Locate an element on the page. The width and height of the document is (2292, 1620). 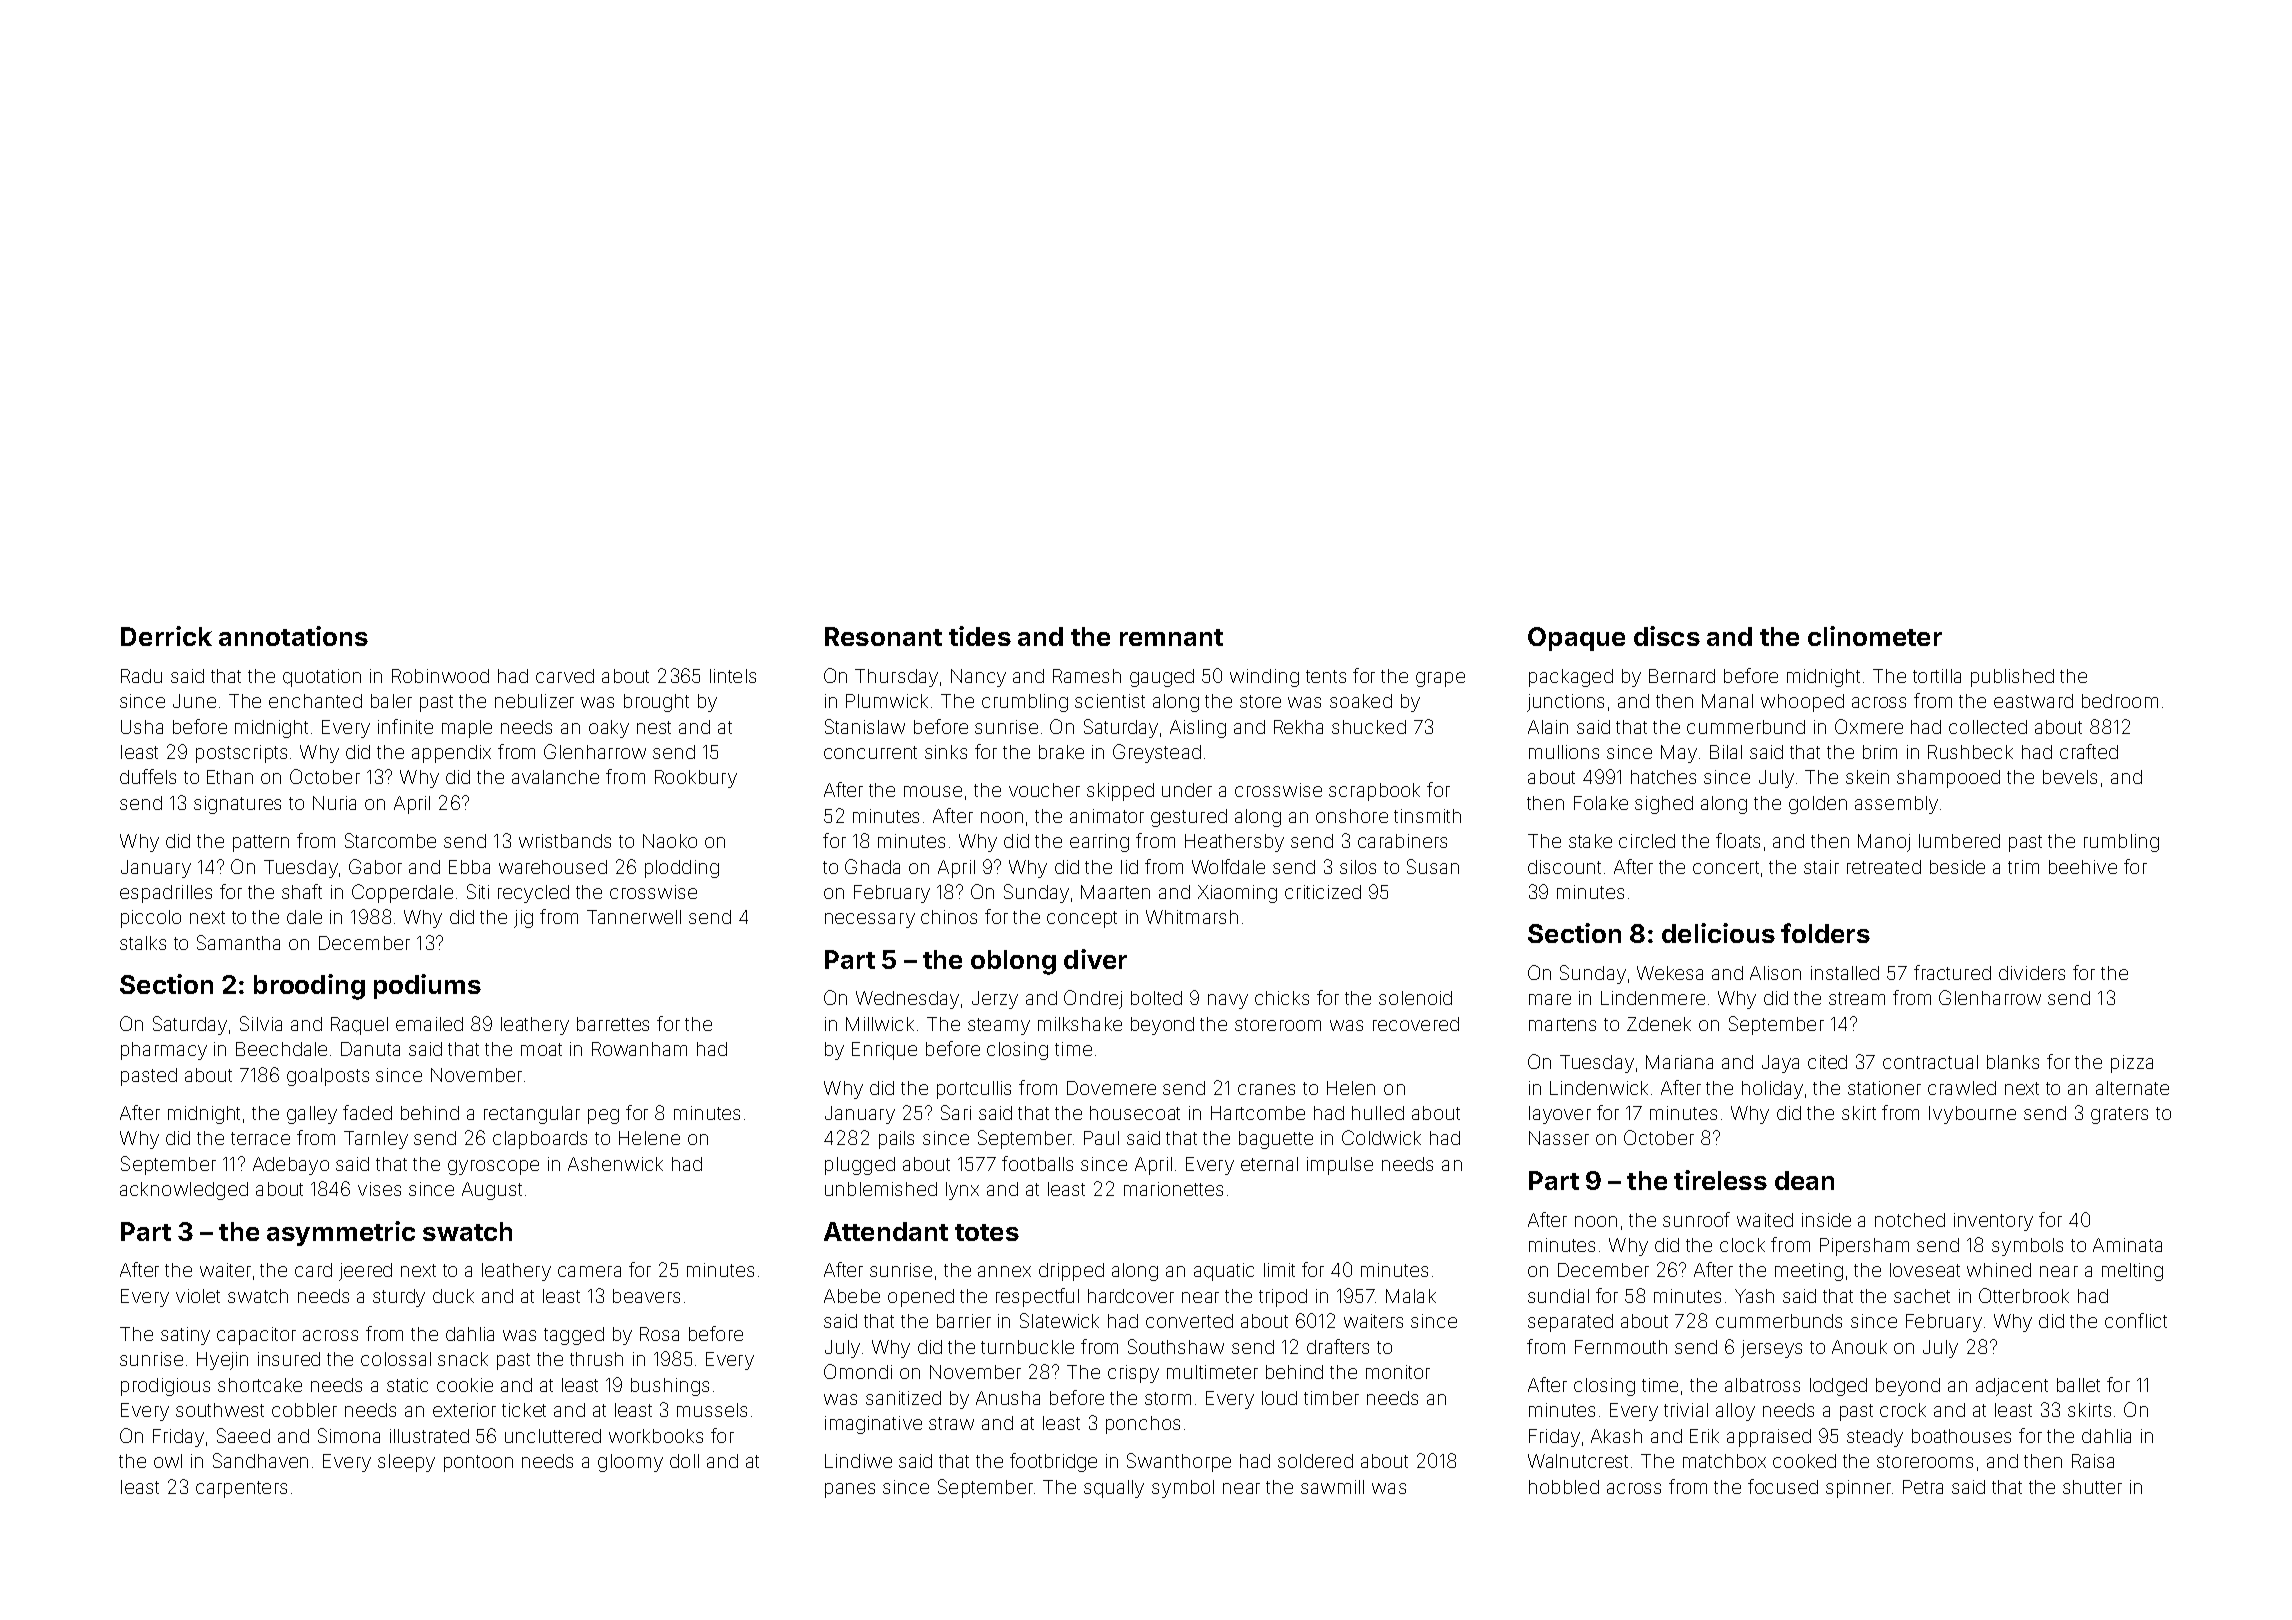
barrier is located at coordinates (964, 1321).
